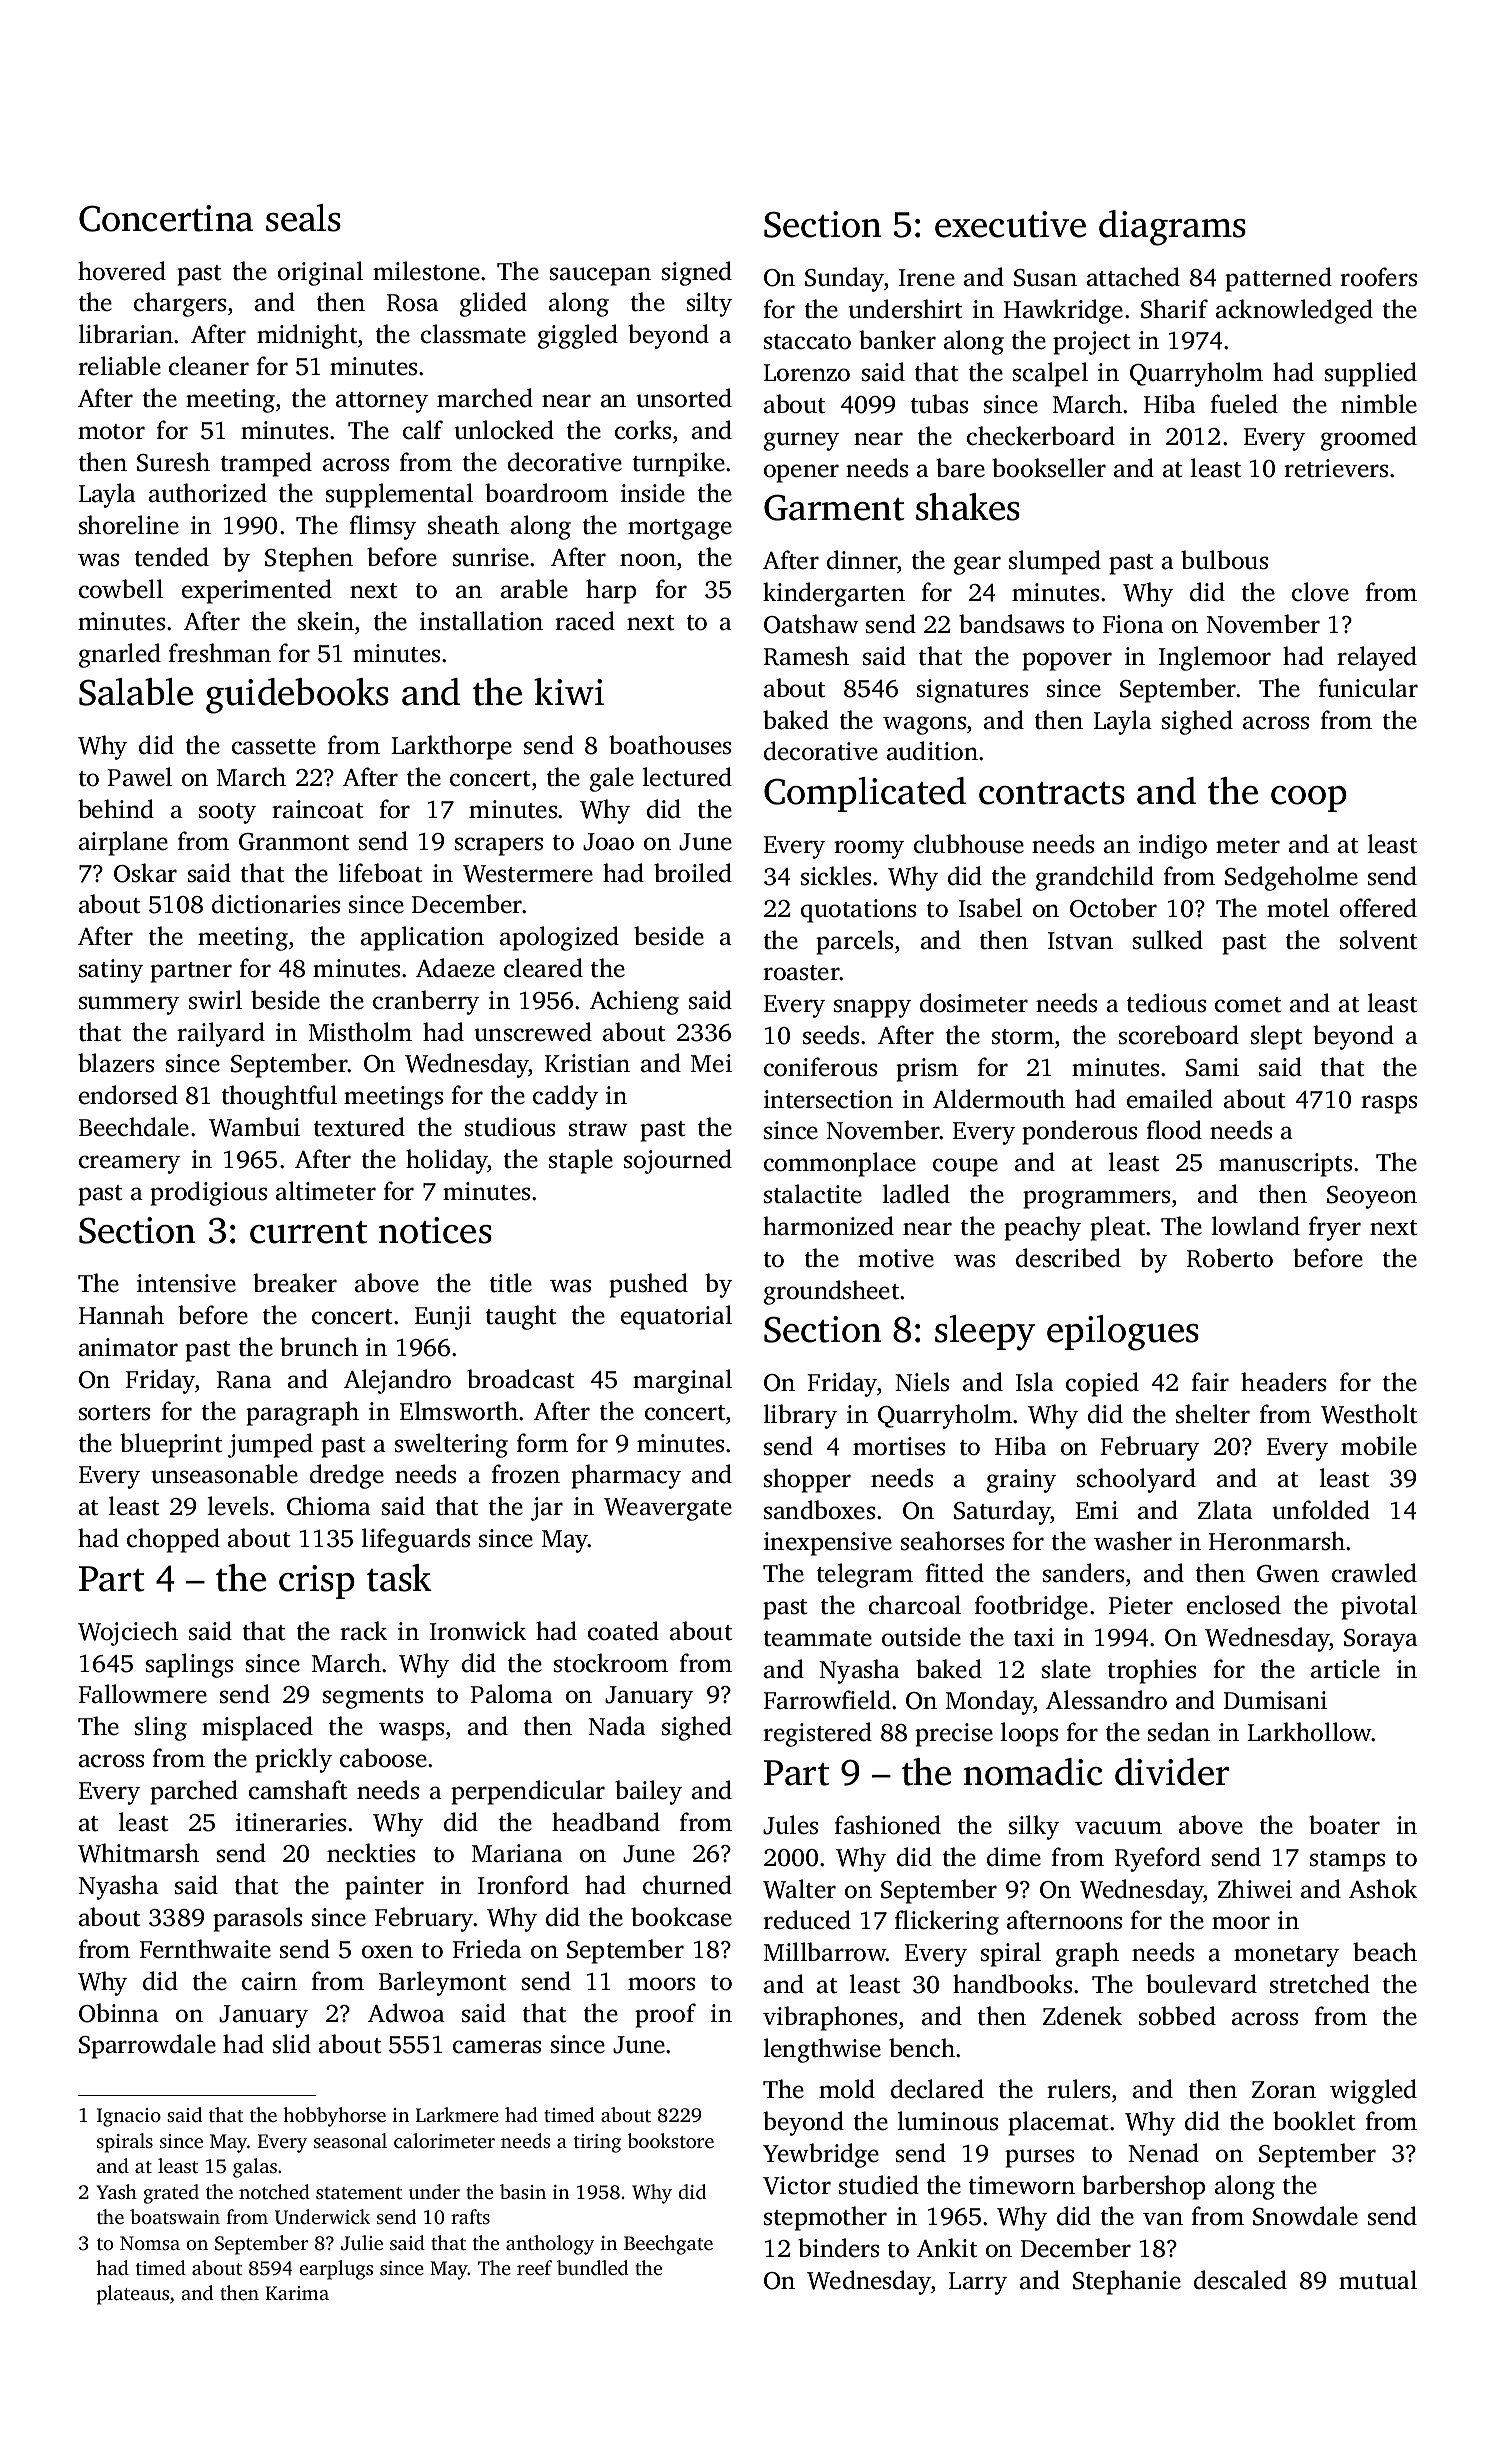 The image size is (1496, 2464). What do you see at coordinates (1010, 224) in the image?
I see `executive` at bounding box center [1010, 224].
